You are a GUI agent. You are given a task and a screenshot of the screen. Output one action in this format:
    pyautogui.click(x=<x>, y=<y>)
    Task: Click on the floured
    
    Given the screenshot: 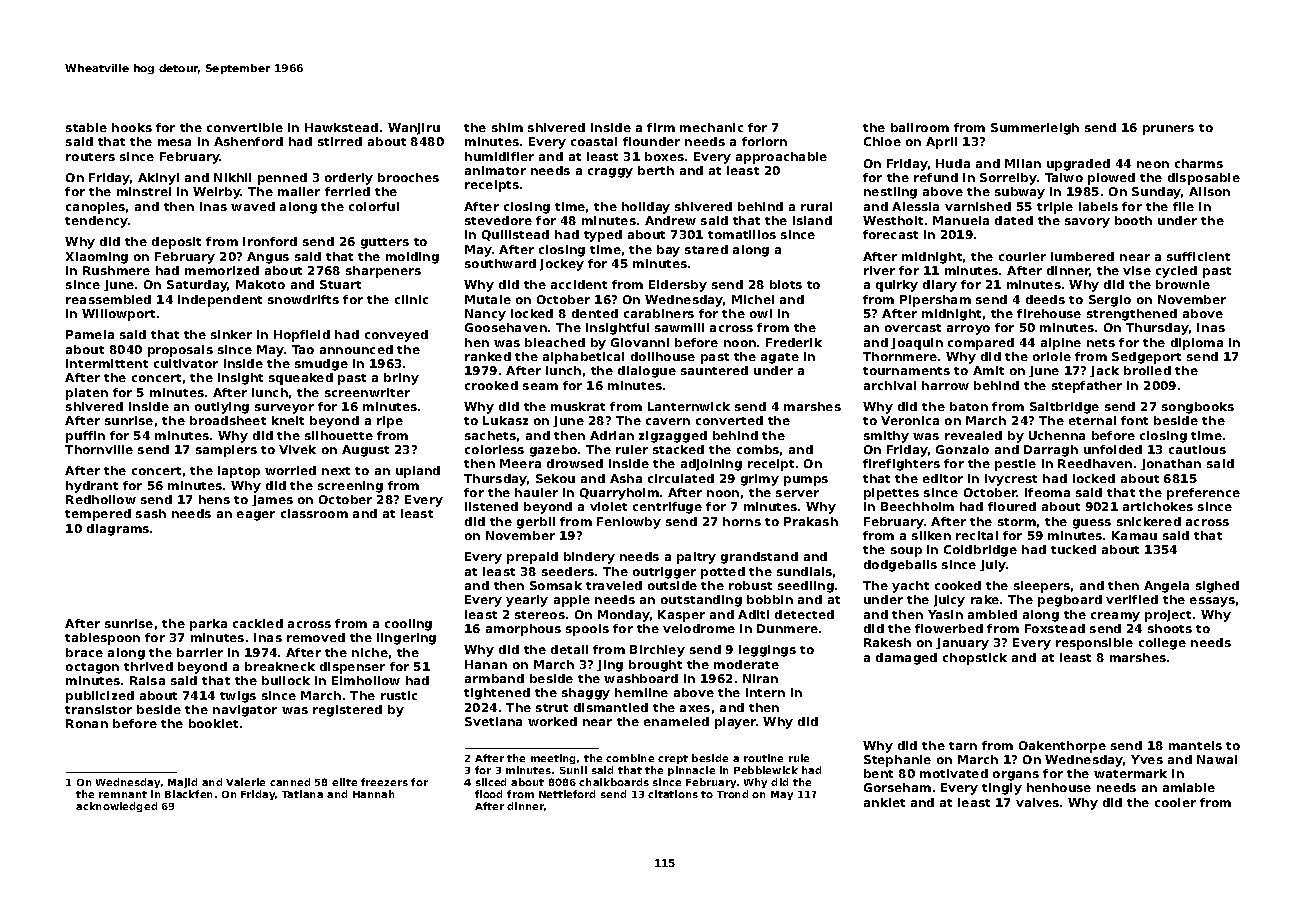 What is the action you would take?
    pyautogui.click(x=1012, y=506)
